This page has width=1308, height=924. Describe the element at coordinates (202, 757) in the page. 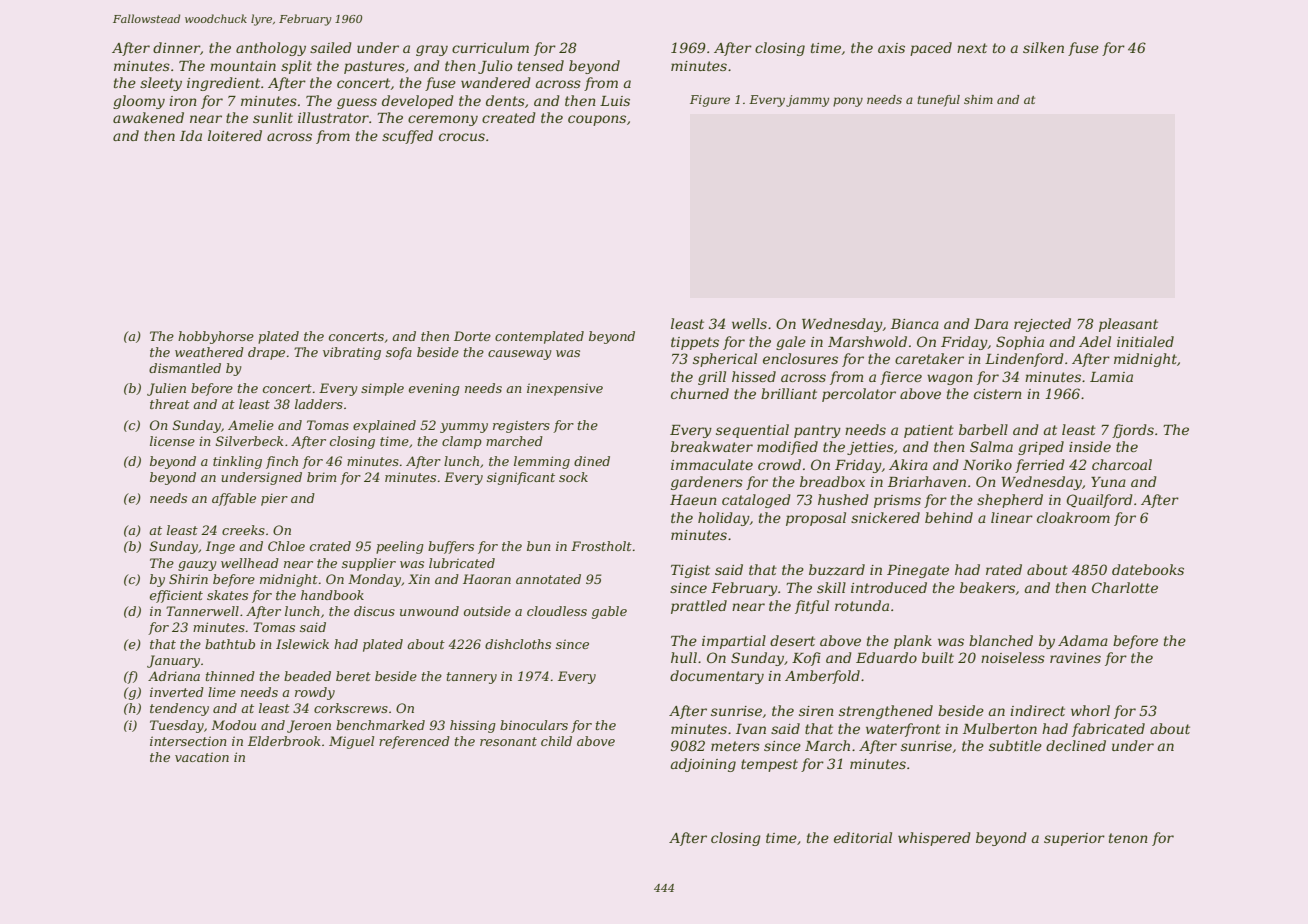

I see `vacation` at that location.
